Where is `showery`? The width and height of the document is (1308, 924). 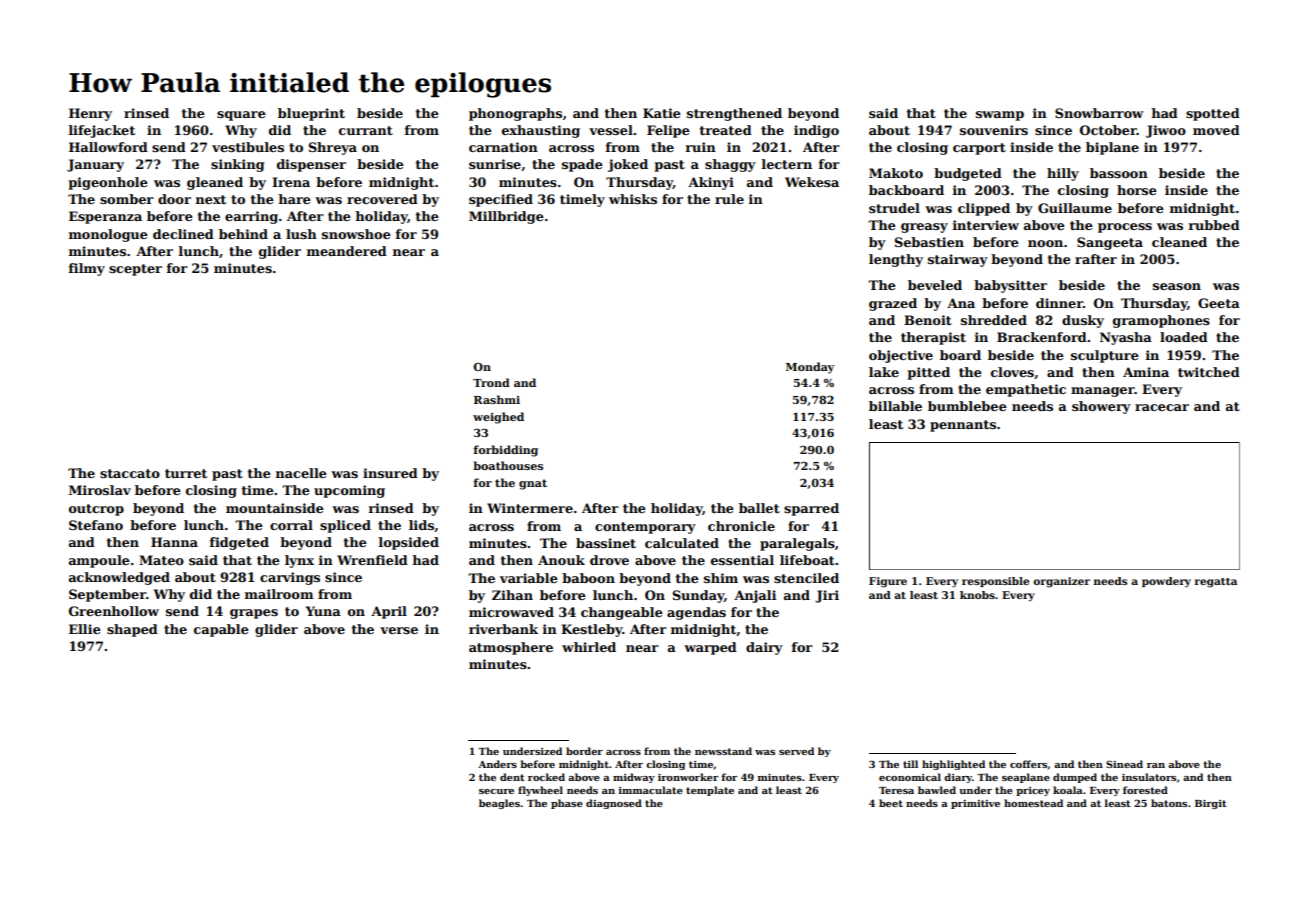 showery is located at coordinates (1101, 407).
